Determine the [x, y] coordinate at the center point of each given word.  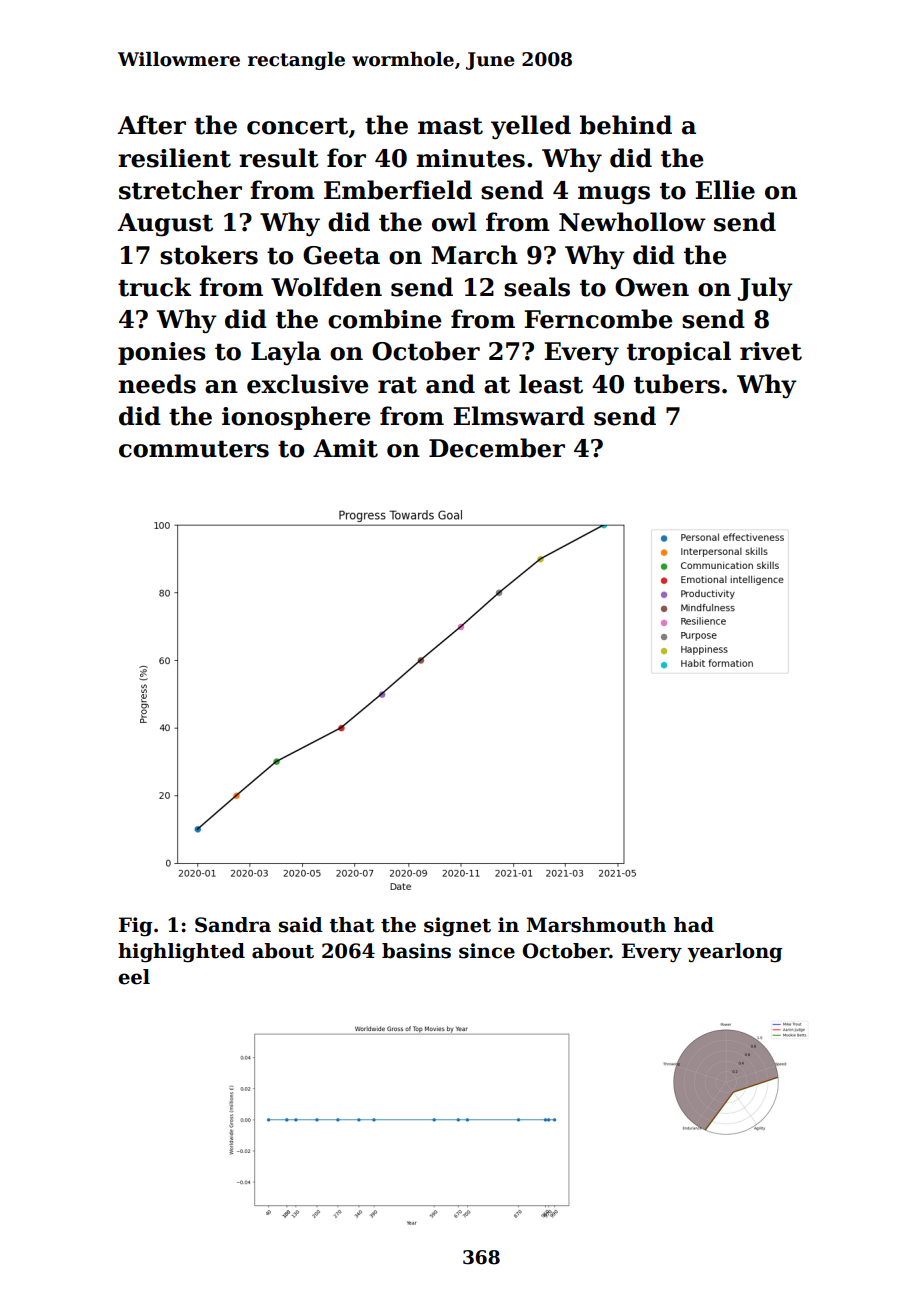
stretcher [180, 190]
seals [537, 287]
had [694, 925]
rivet [771, 351]
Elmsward [519, 416]
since [487, 951]
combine [385, 319]
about [283, 951]
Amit [345, 448]
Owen [652, 287]
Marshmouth [596, 925]
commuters [194, 449]
